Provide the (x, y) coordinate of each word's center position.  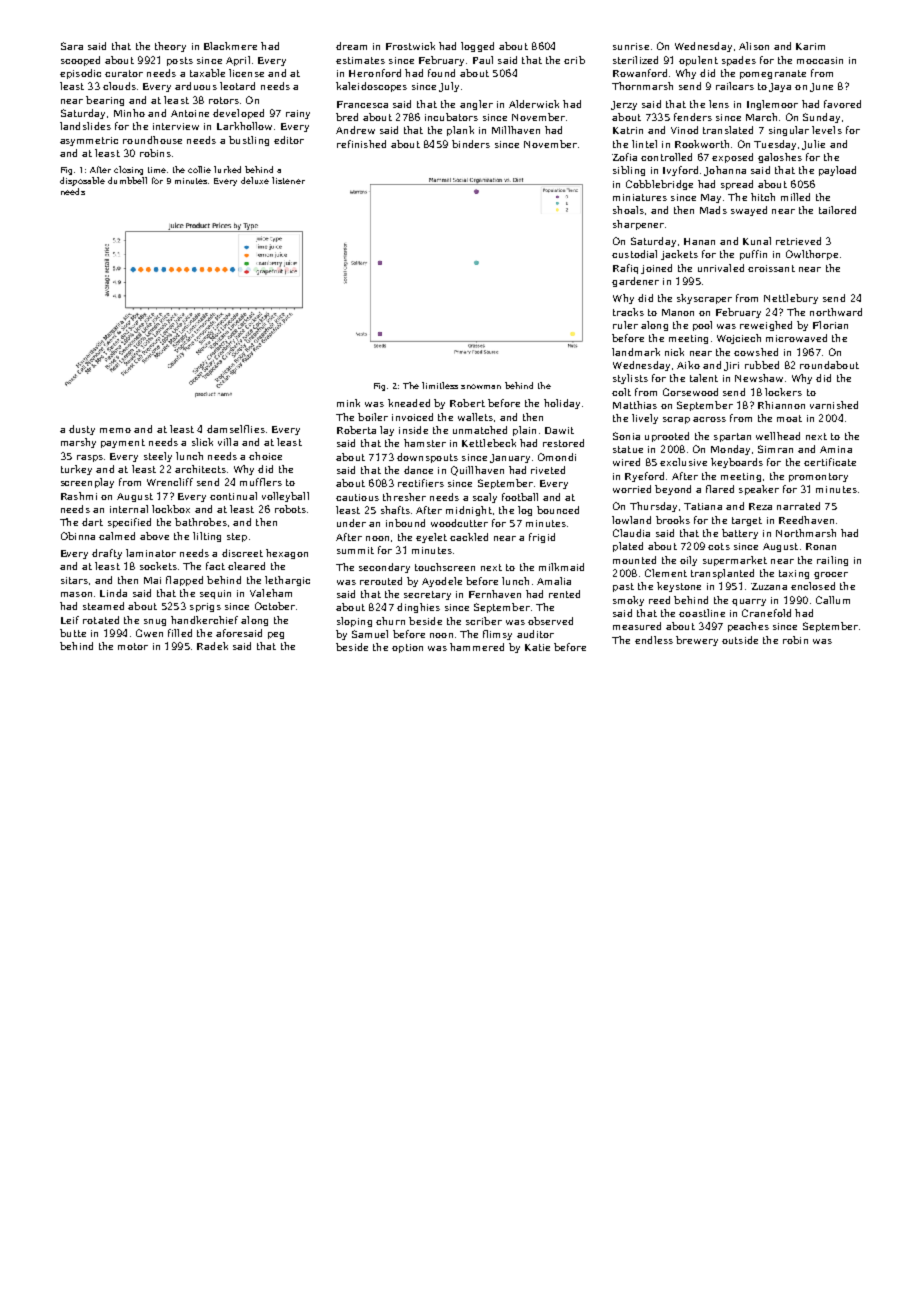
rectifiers (421, 483)
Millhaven (516, 130)
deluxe (255, 180)
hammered (477, 647)
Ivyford (680, 171)
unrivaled (721, 268)
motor (133, 646)
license (246, 73)
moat (789, 418)
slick (202, 442)
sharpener (638, 225)
